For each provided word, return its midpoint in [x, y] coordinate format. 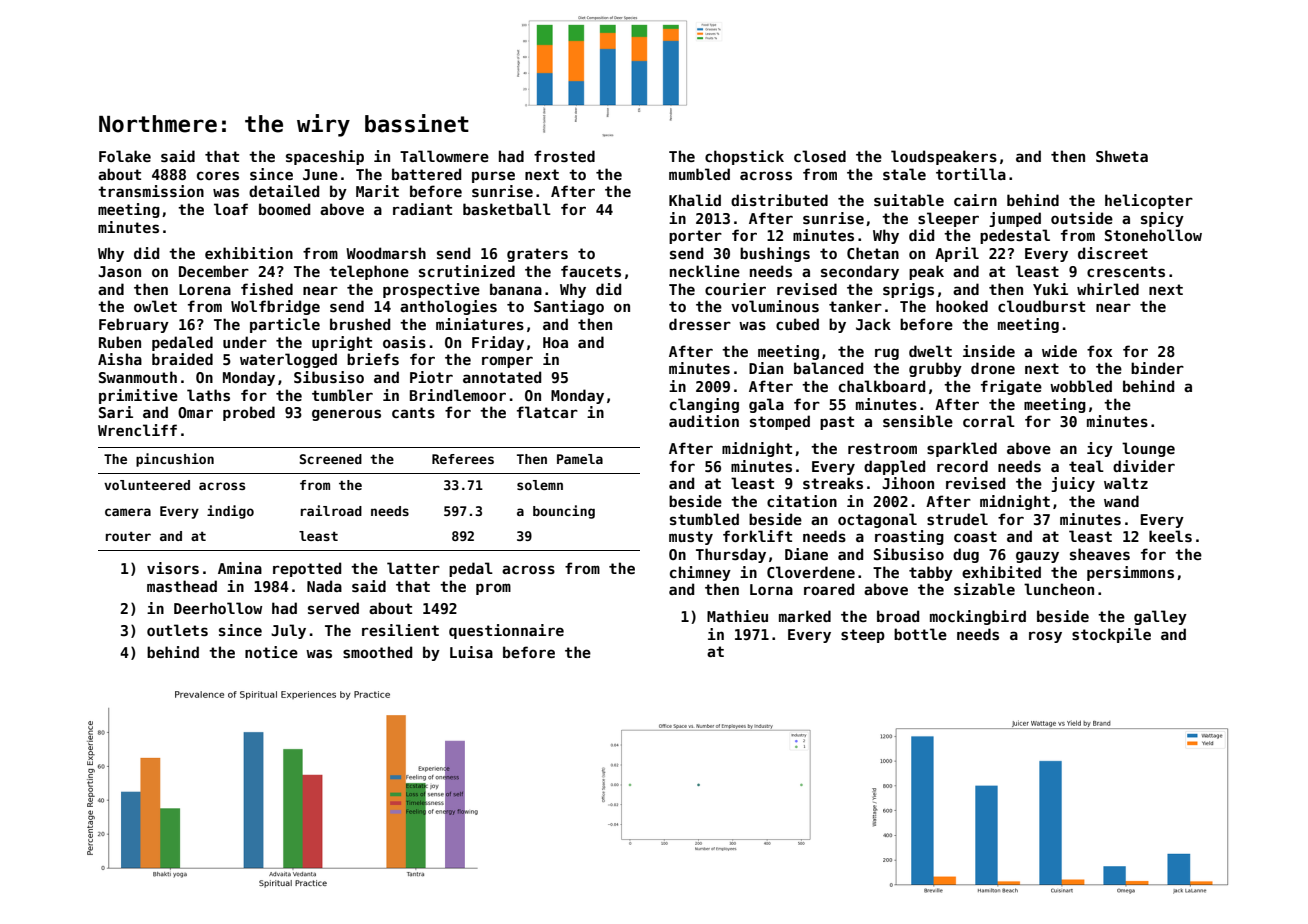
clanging [704, 405]
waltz [1126, 483]
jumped [1015, 219]
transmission [151, 191]
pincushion [175, 460]
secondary [860, 272]
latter [413, 568]
